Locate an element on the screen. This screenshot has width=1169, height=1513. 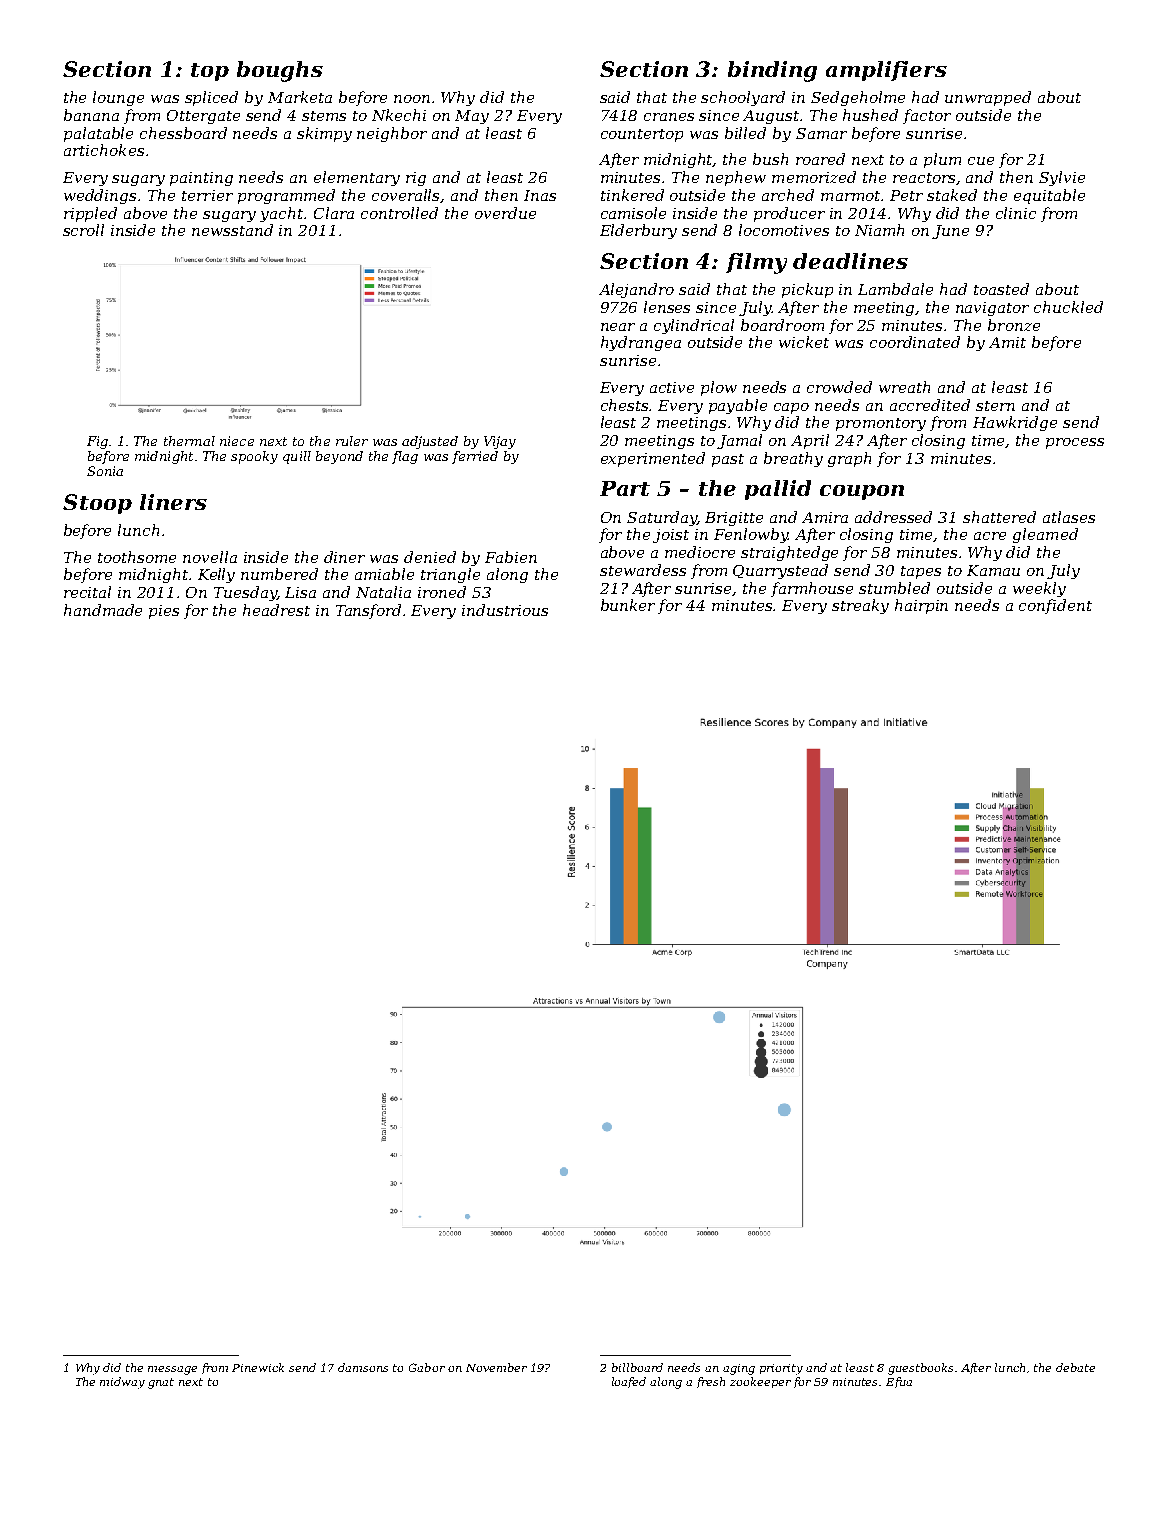
Niamh is located at coordinates (879, 230).
